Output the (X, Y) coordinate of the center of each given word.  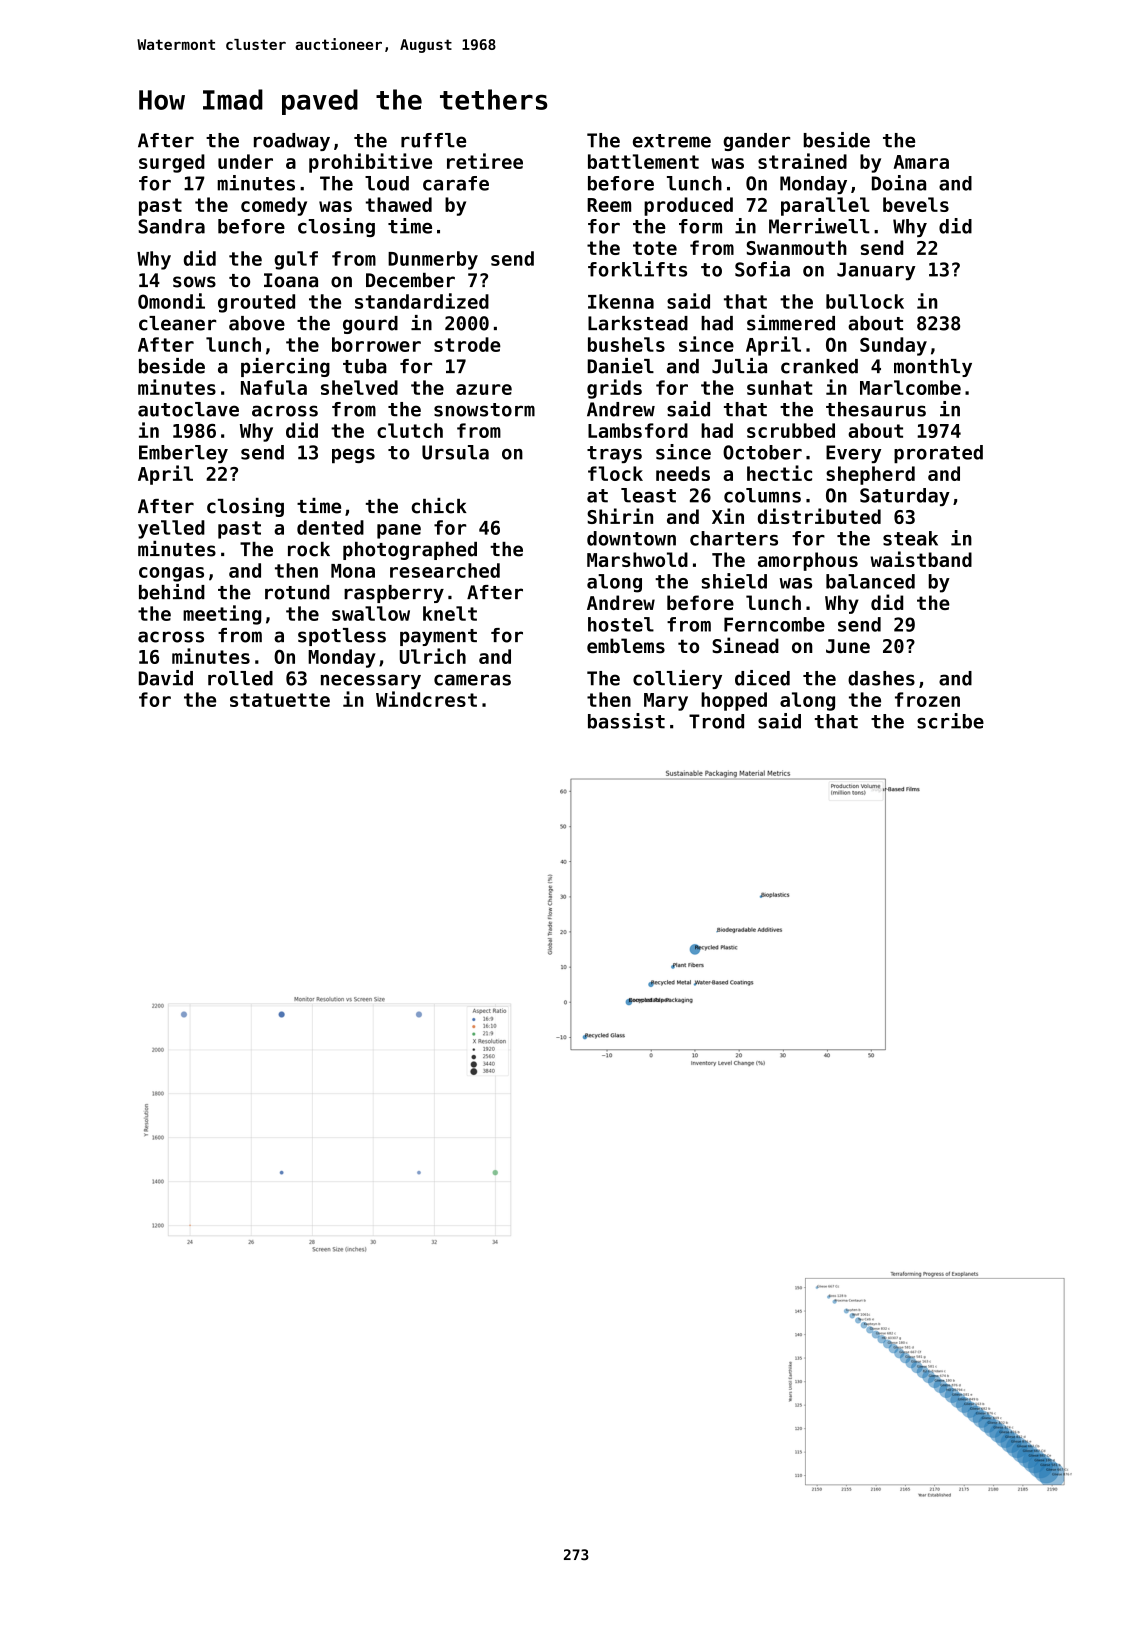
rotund (297, 592)
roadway (292, 142)
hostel (621, 624)
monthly (933, 368)
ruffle (433, 140)
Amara (921, 162)
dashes (881, 678)
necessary (371, 681)
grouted (256, 303)
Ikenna (621, 301)
